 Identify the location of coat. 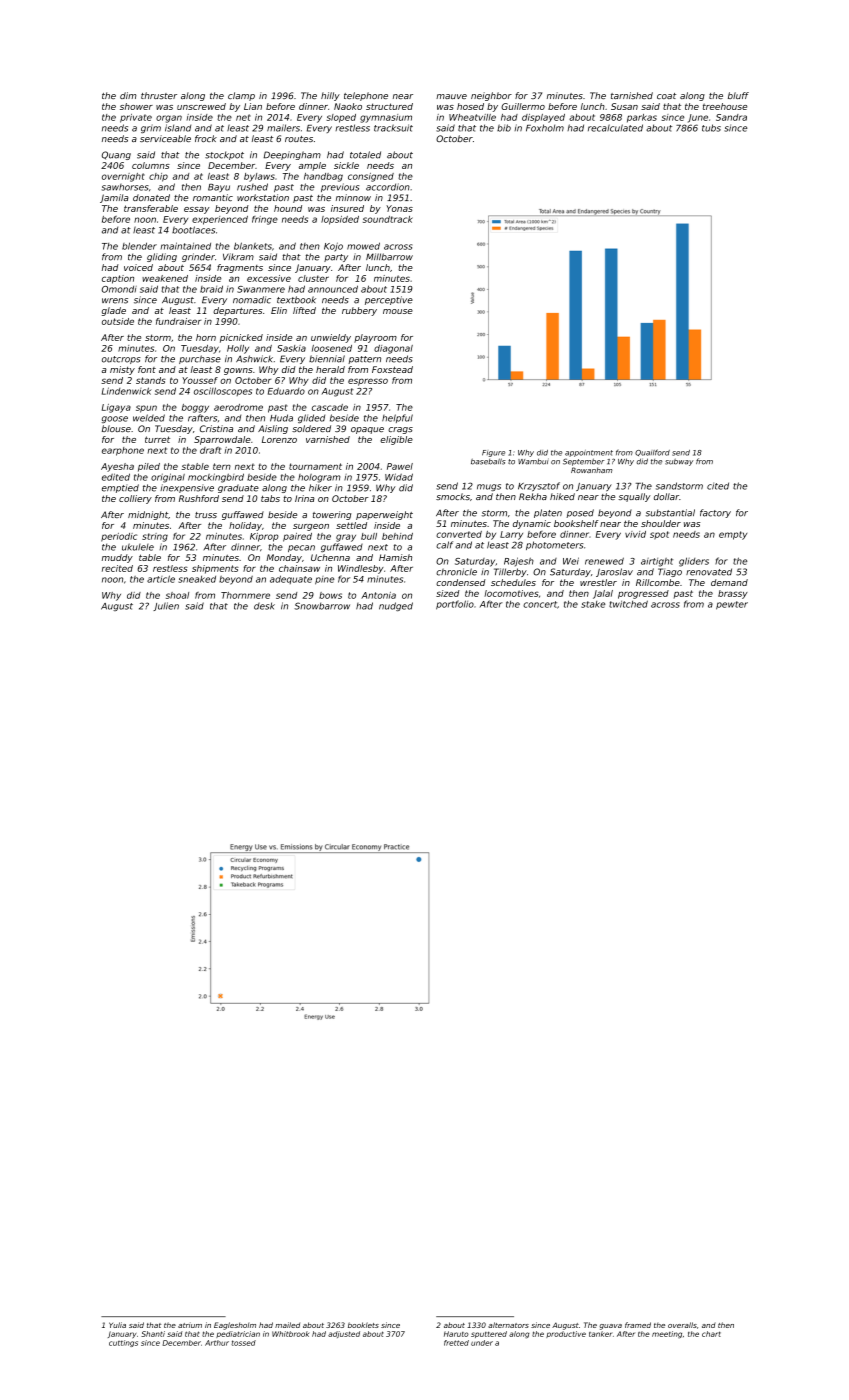
(666, 96).
